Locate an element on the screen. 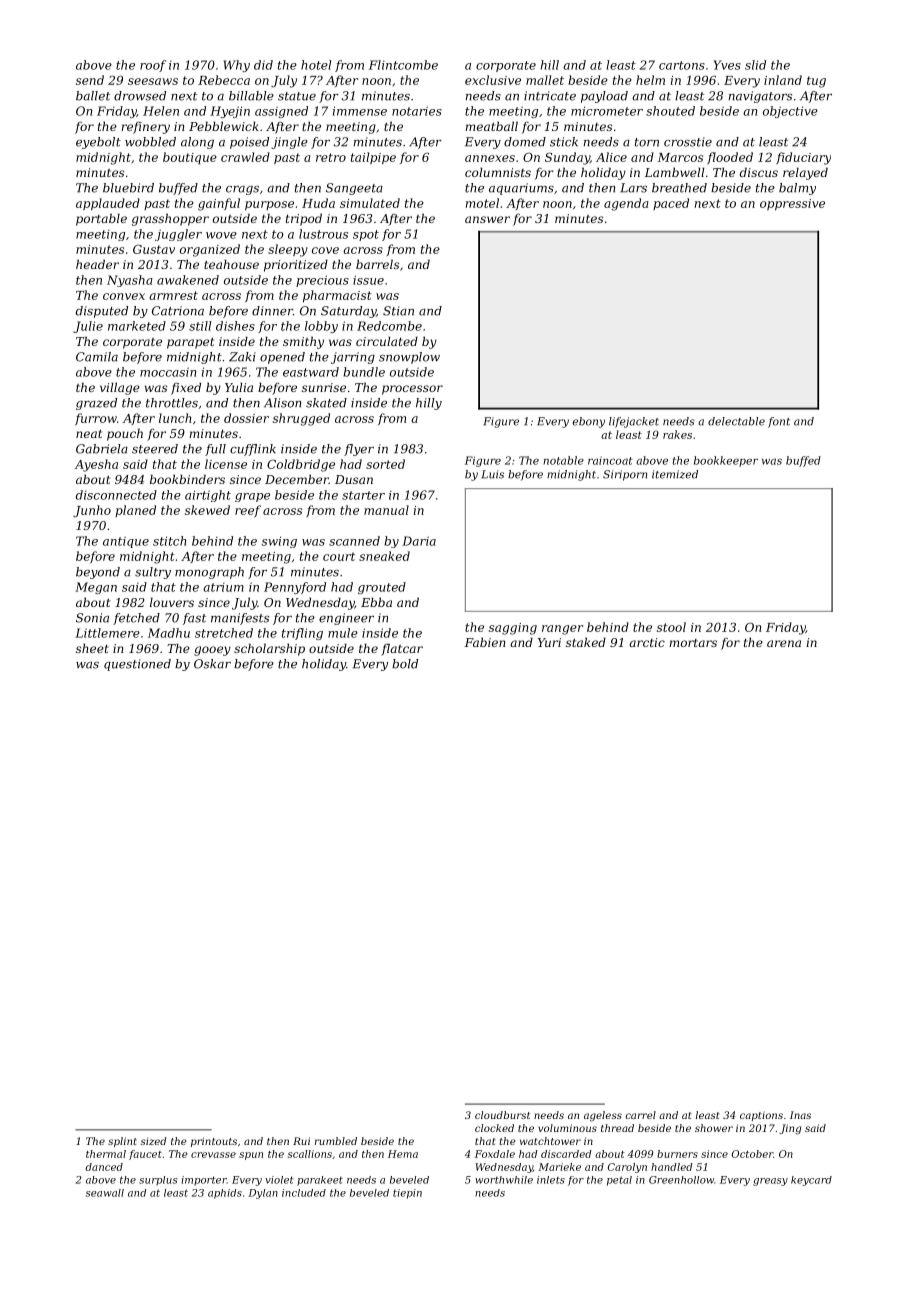  font is located at coordinates (779, 422).
